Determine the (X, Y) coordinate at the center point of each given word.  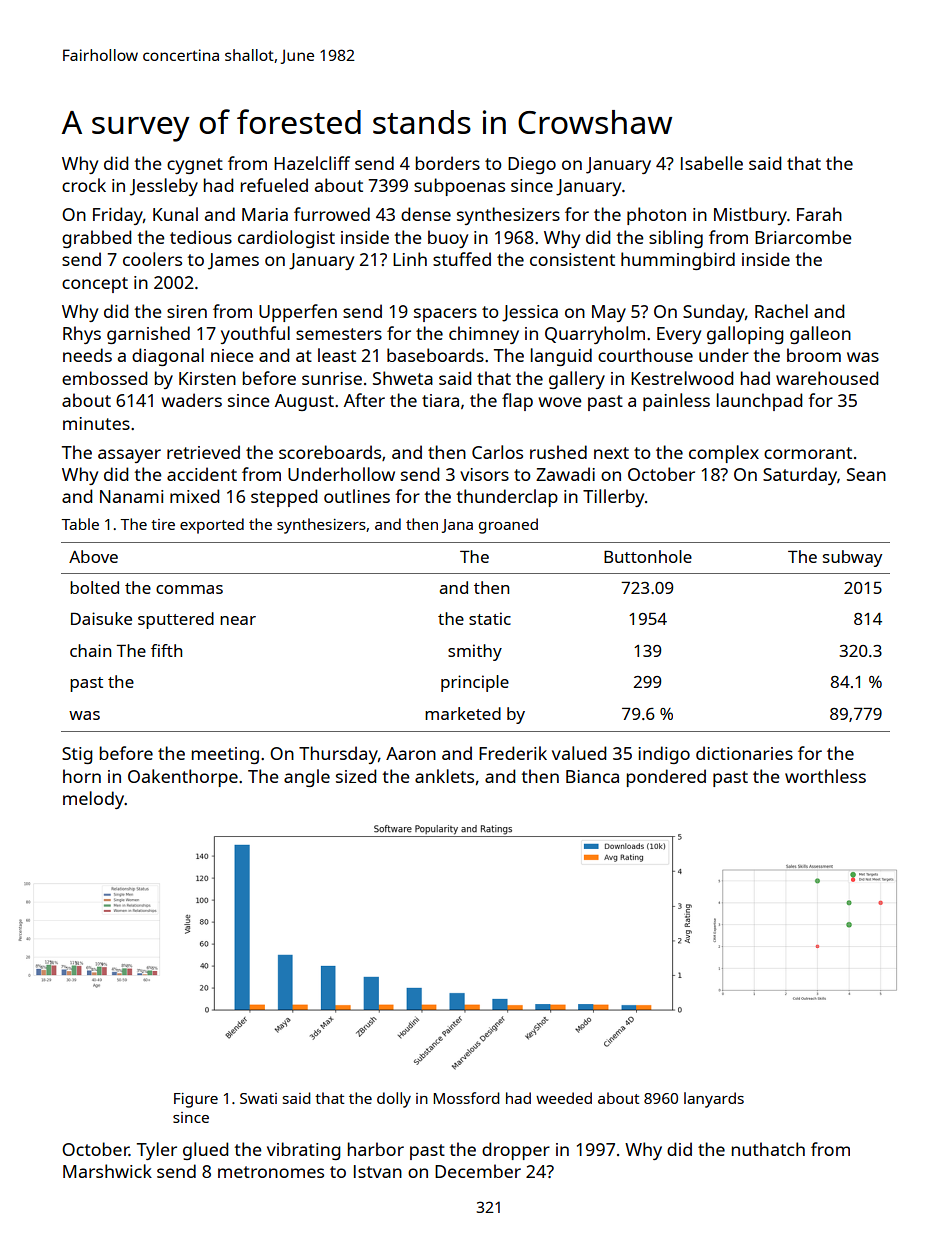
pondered (666, 778)
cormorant (808, 453)
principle (475, 683)
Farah (819, 214)
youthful (255, 335)
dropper (516, 1151)
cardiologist (286, 239)
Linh (410, 259)
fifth (166, 650)
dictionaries (744, 753)
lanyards (714, 1100)
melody (93, 800)
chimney (484, 335)
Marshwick (107, 1171)
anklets (444, 776)
